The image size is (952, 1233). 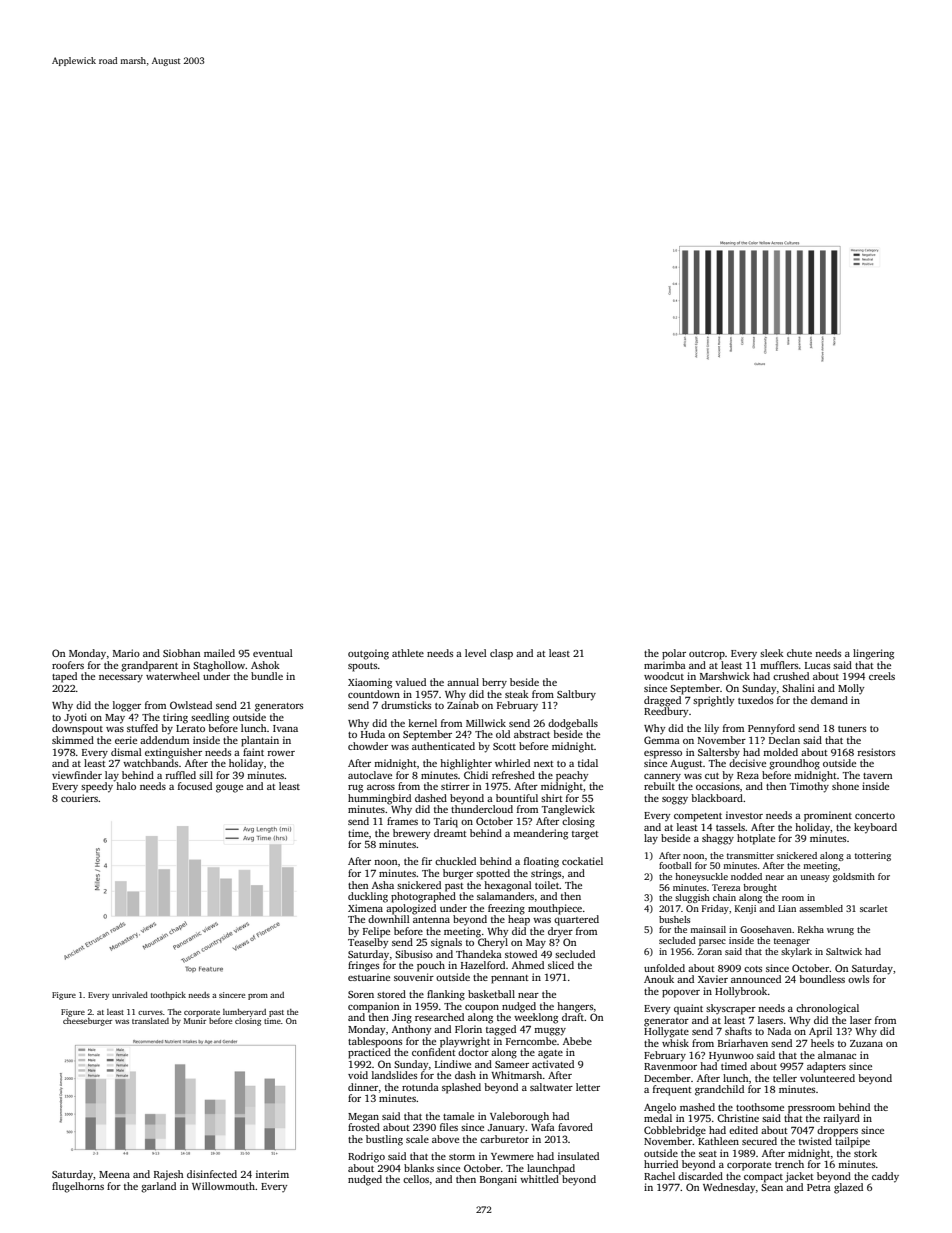 What do you see at coordinates (718, 786) in the screenshot?
I see `occasions` at bounding box center [718, 786].
